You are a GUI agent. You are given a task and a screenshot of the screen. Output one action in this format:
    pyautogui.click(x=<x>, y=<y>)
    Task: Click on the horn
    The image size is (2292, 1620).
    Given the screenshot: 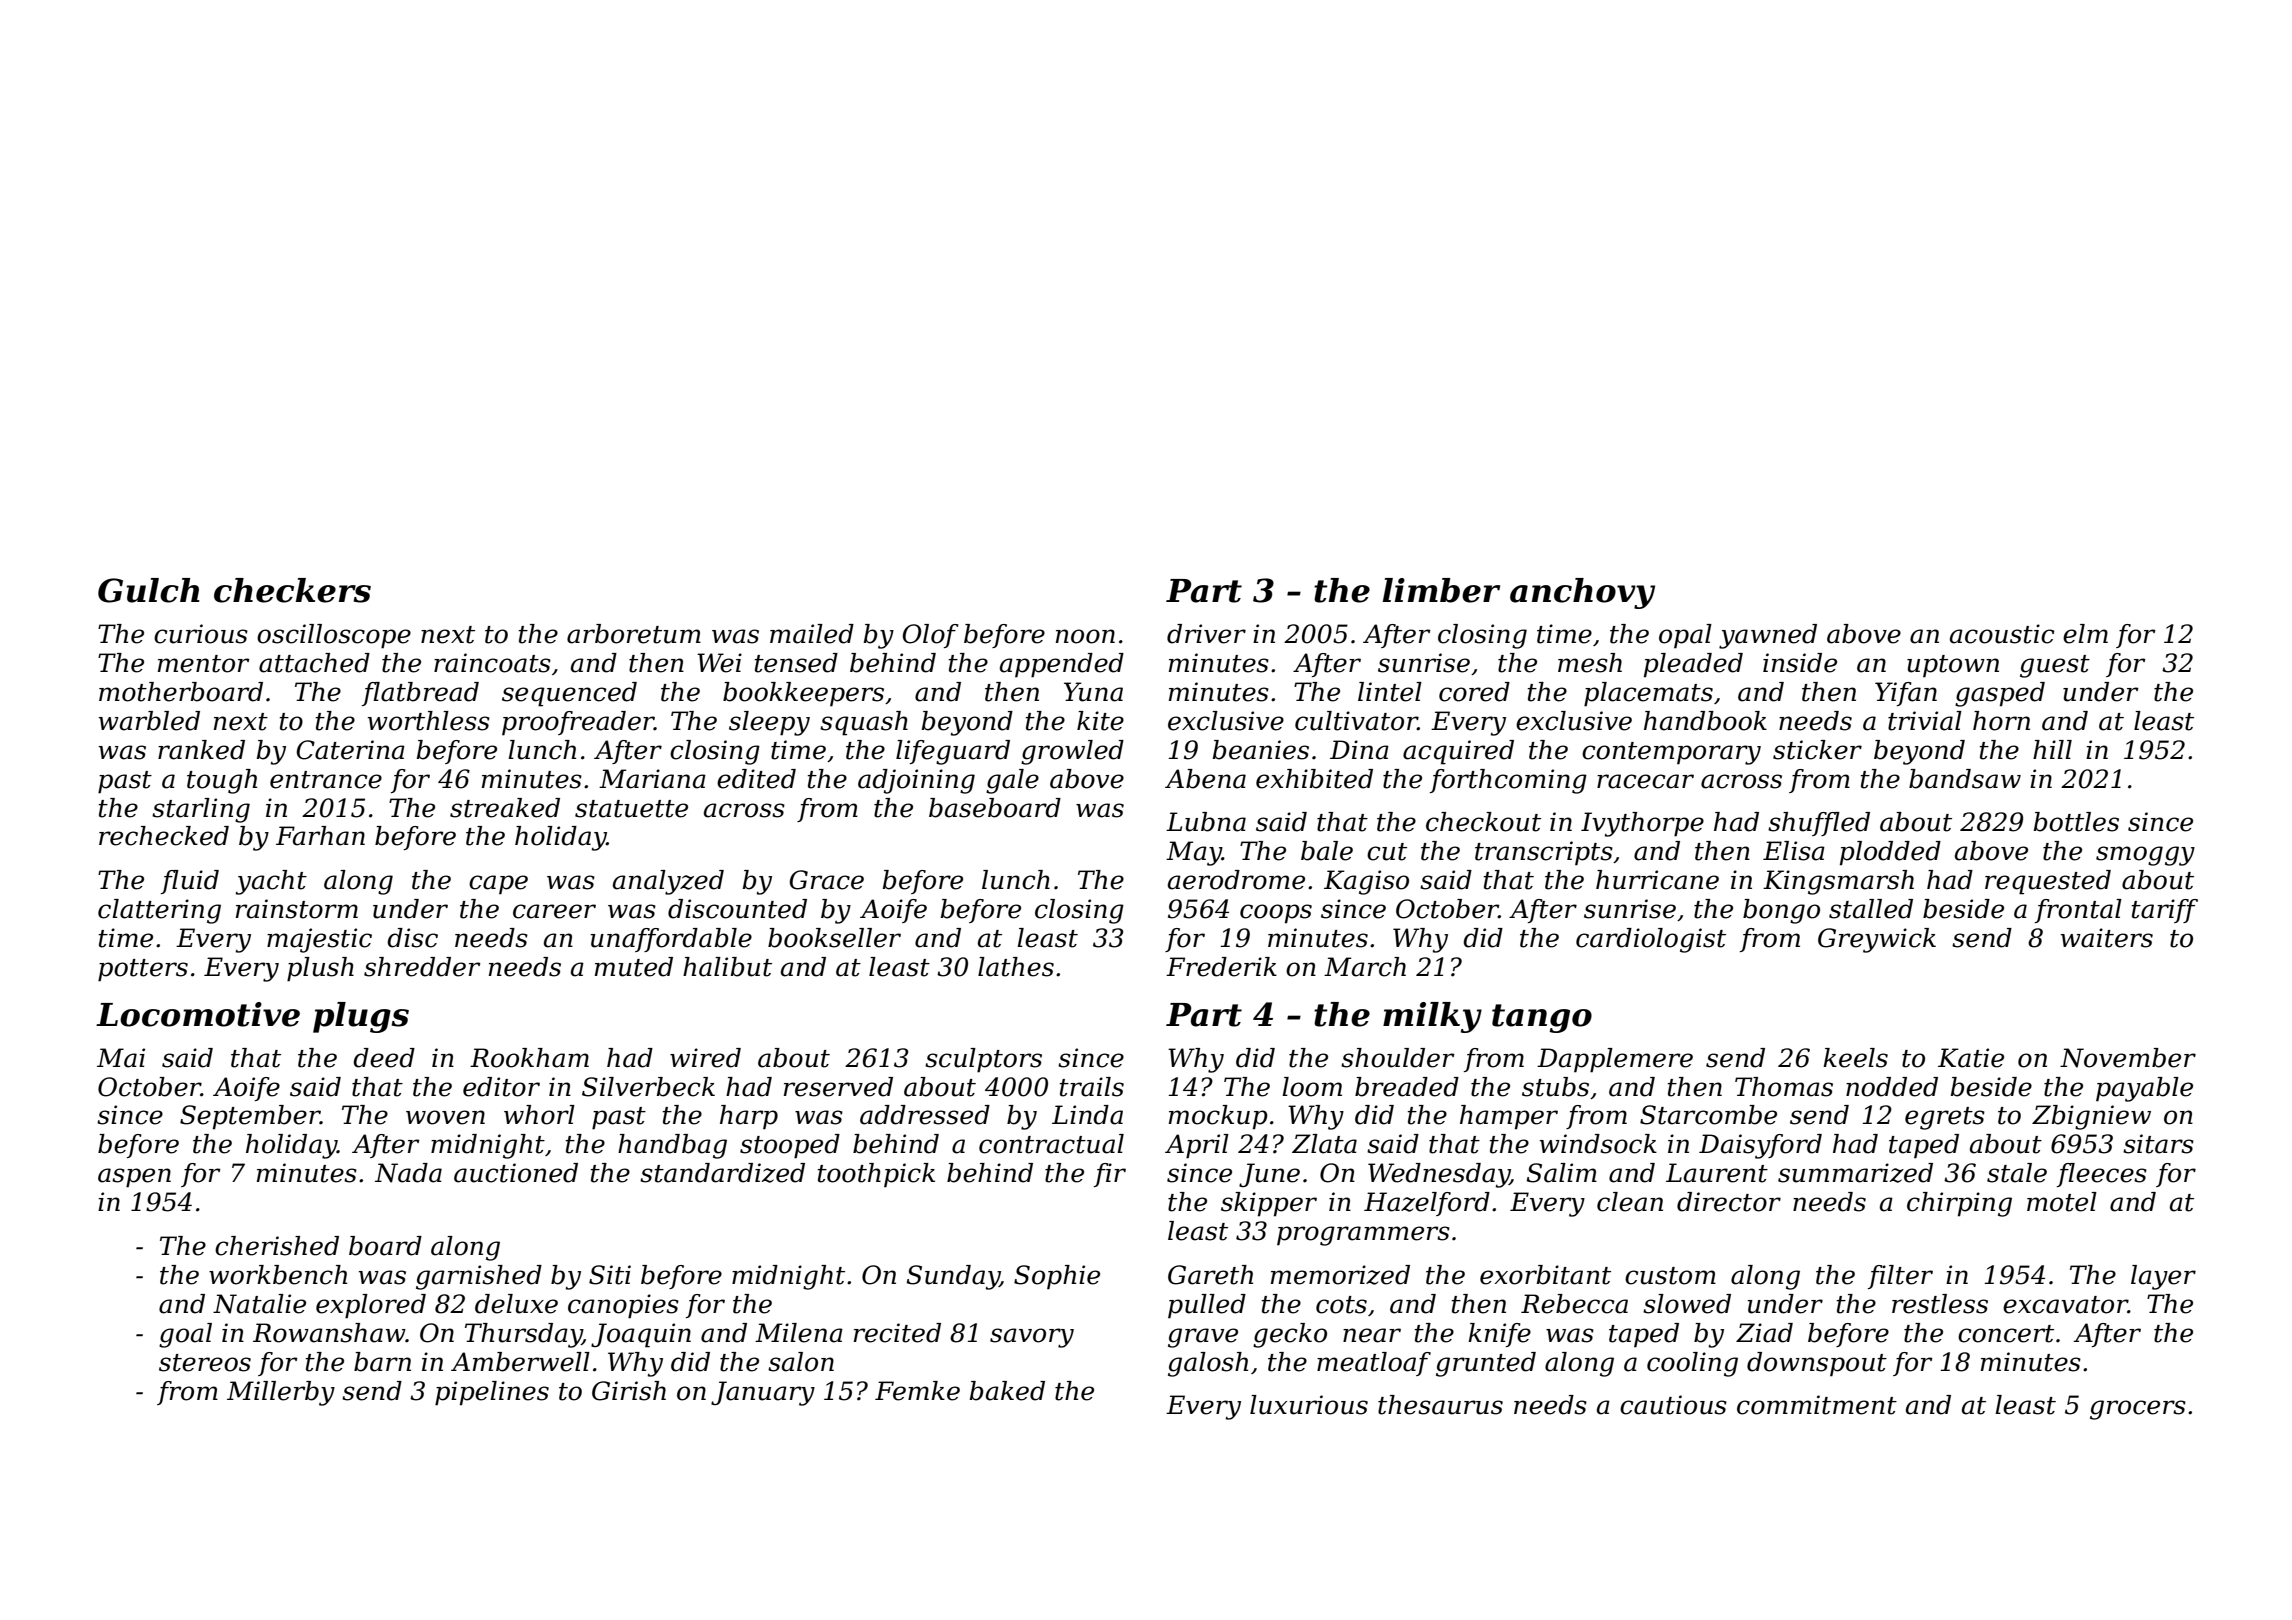 What is the action you would take?
    pyautogui.click(x=2001, y=721)
